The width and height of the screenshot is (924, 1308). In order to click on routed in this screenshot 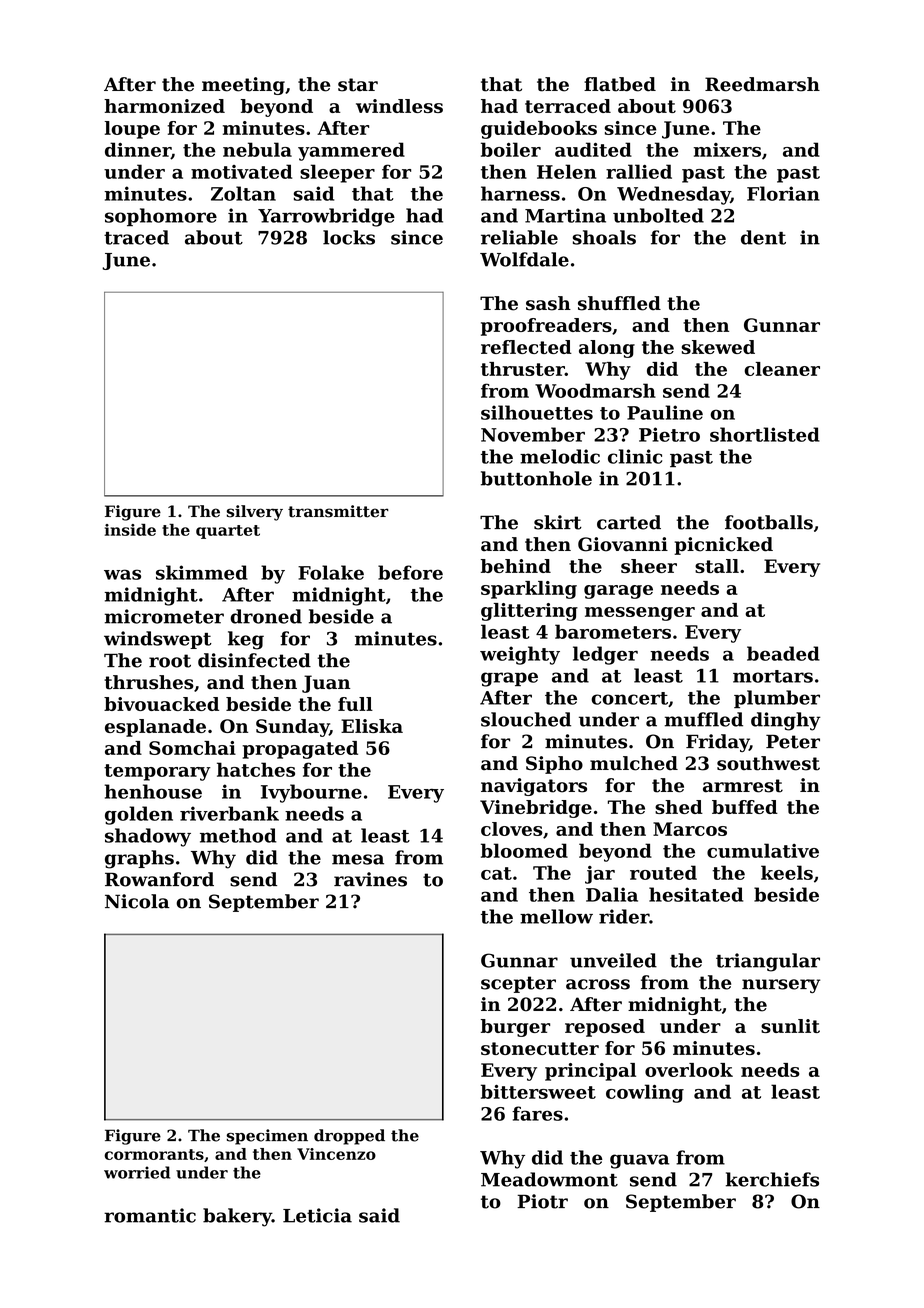, I will do `click(663, 872)`.
